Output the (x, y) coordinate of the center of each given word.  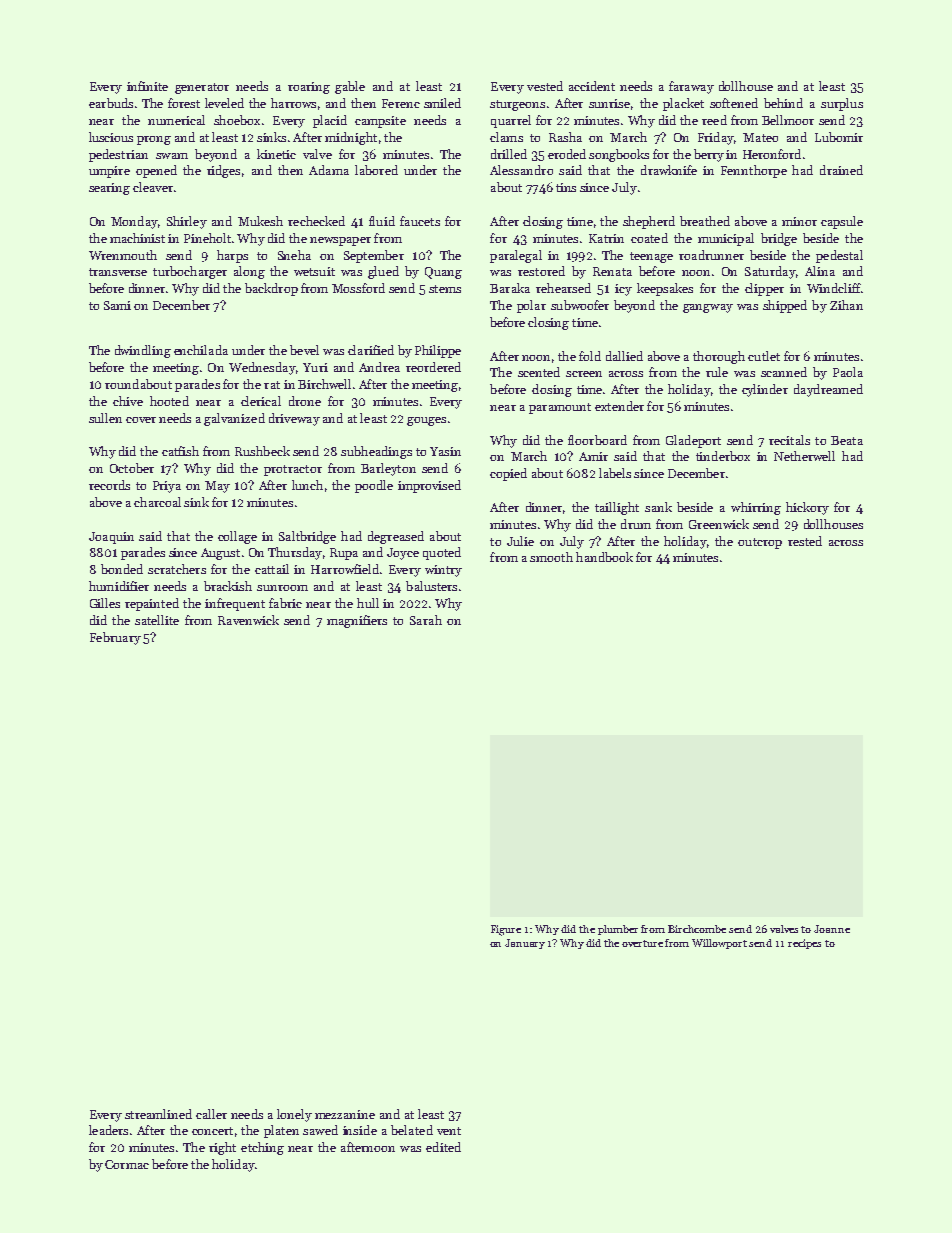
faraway (691, 87)
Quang (443, 273)
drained (841, 170)
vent (449, 1131)
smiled (442, 103)
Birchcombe (697, 929)
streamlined (158, 1114)
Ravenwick (248, 620)
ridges (223, 171)
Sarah (426, 620)
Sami (117, 305)
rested (805, 541)
